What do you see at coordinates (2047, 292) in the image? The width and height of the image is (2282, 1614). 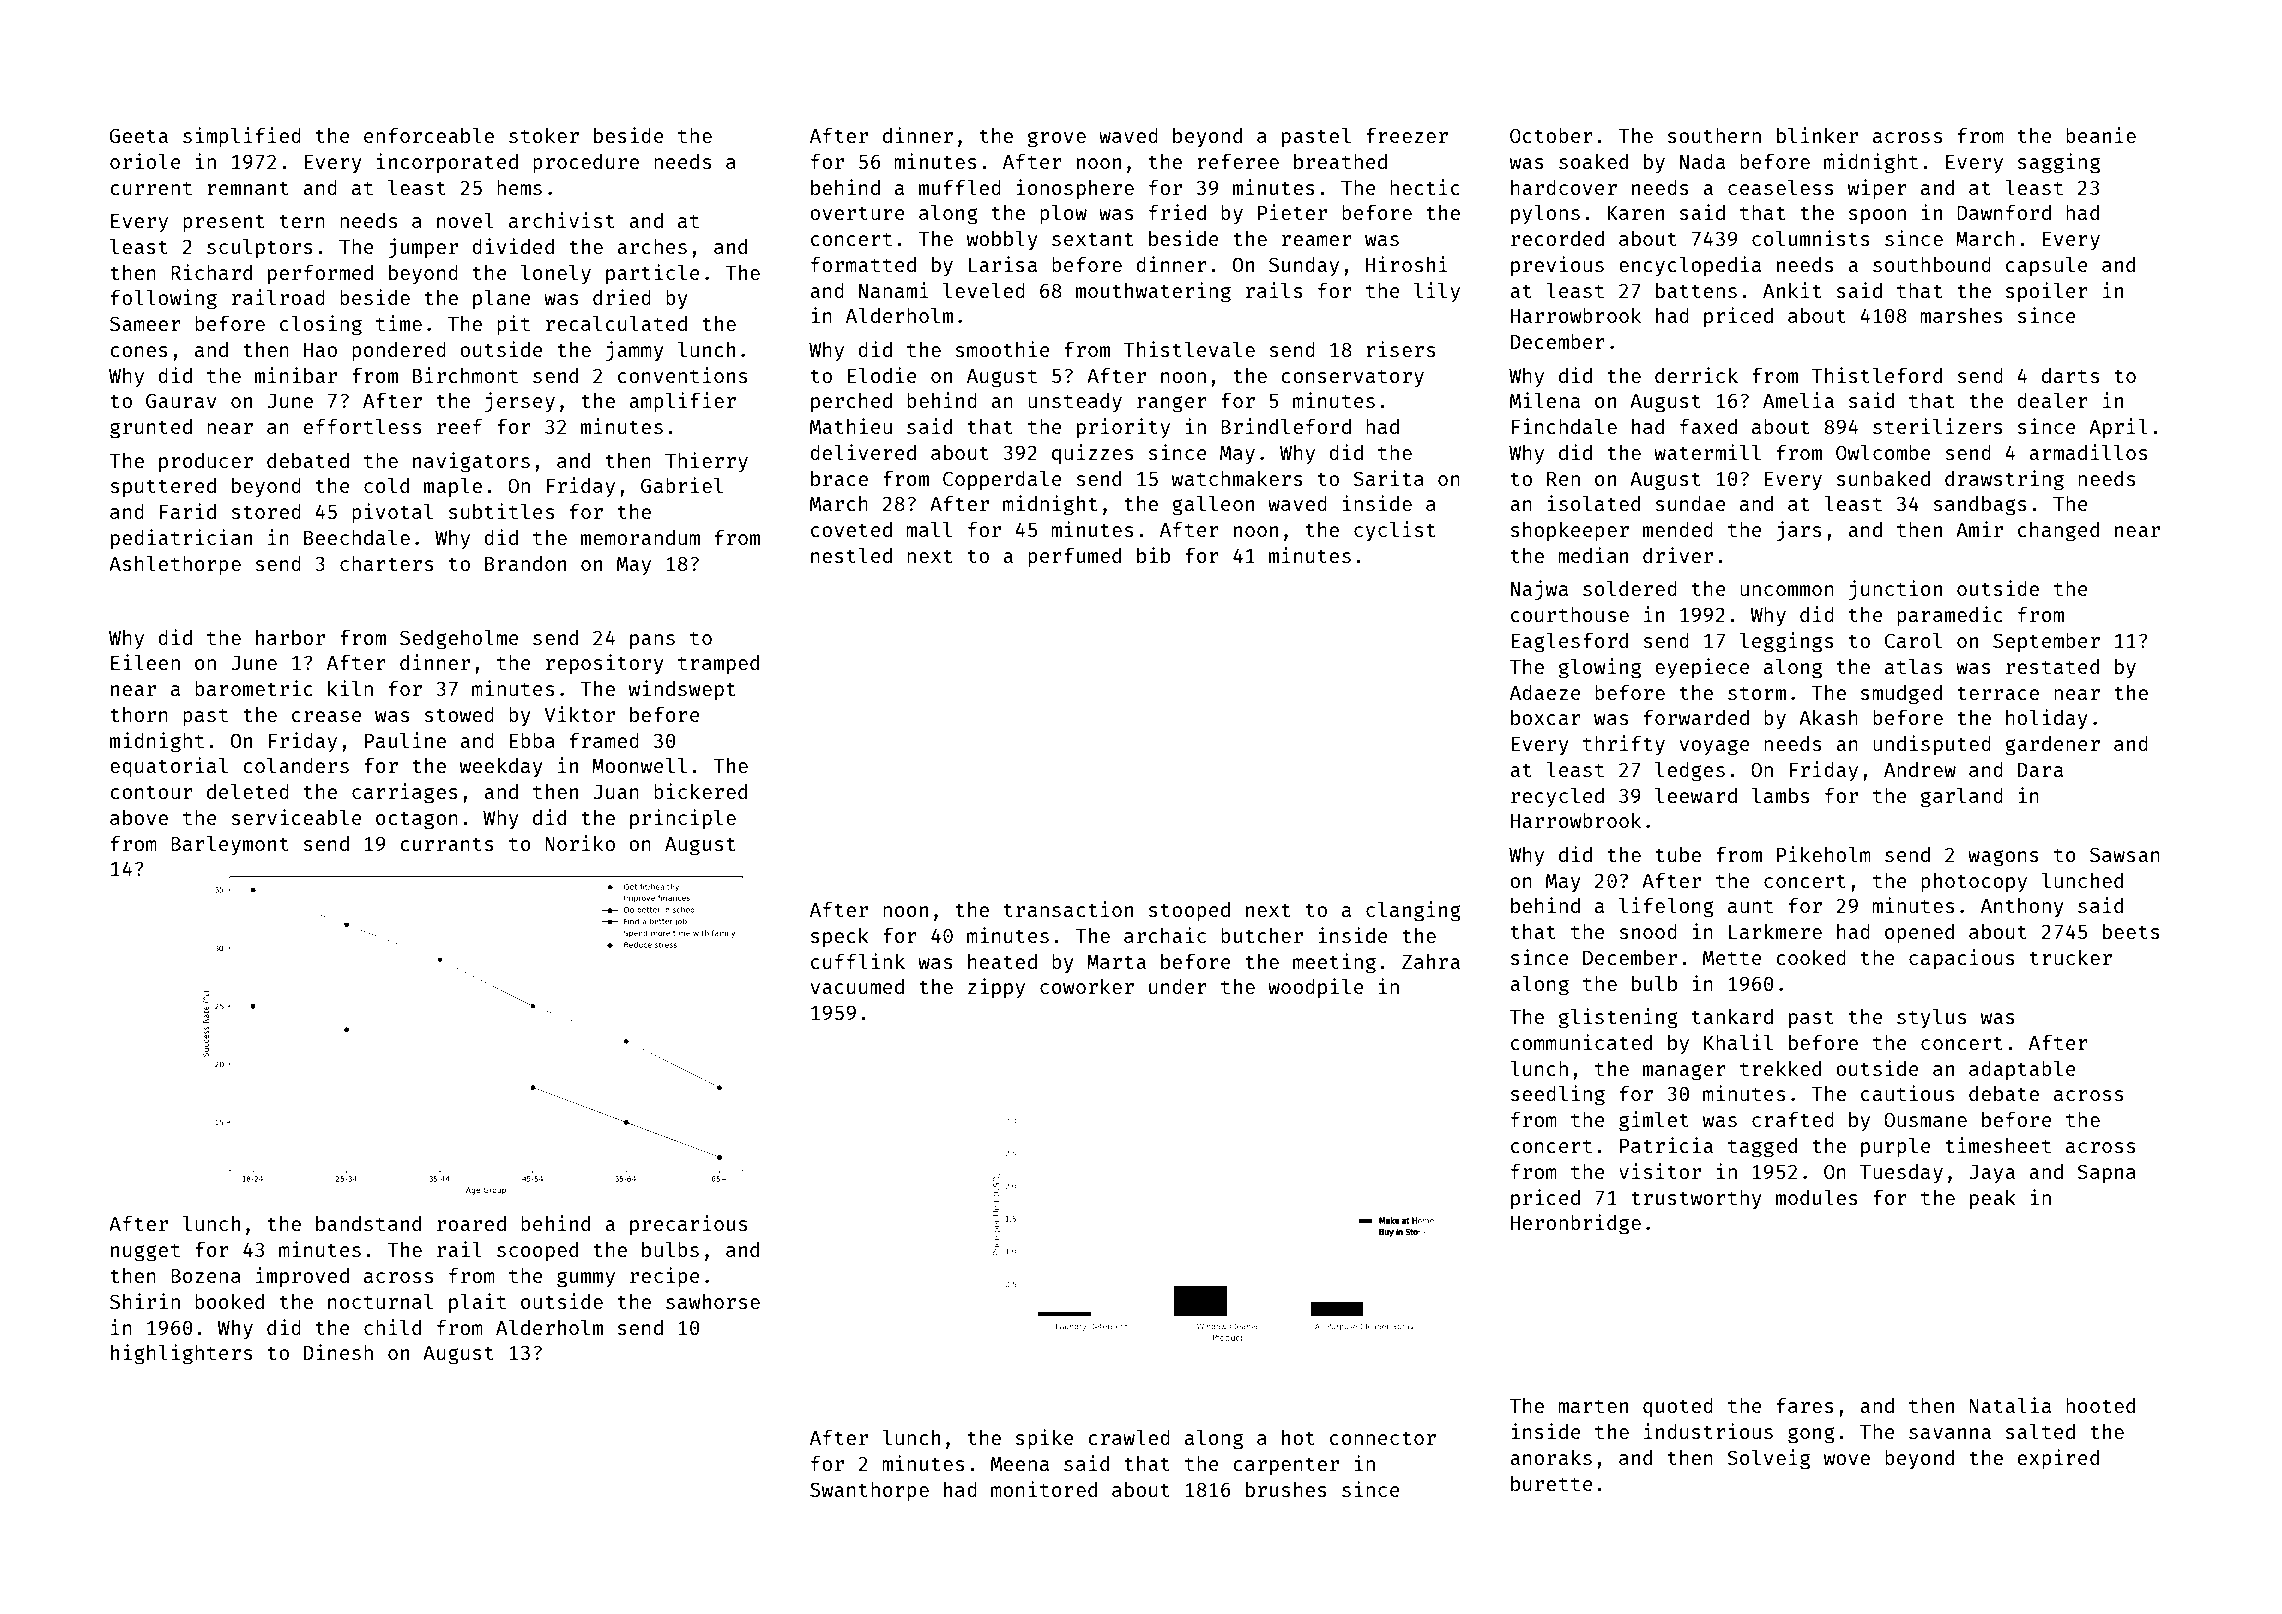 I see `spoiler` at bounding box center [2047, 292].
